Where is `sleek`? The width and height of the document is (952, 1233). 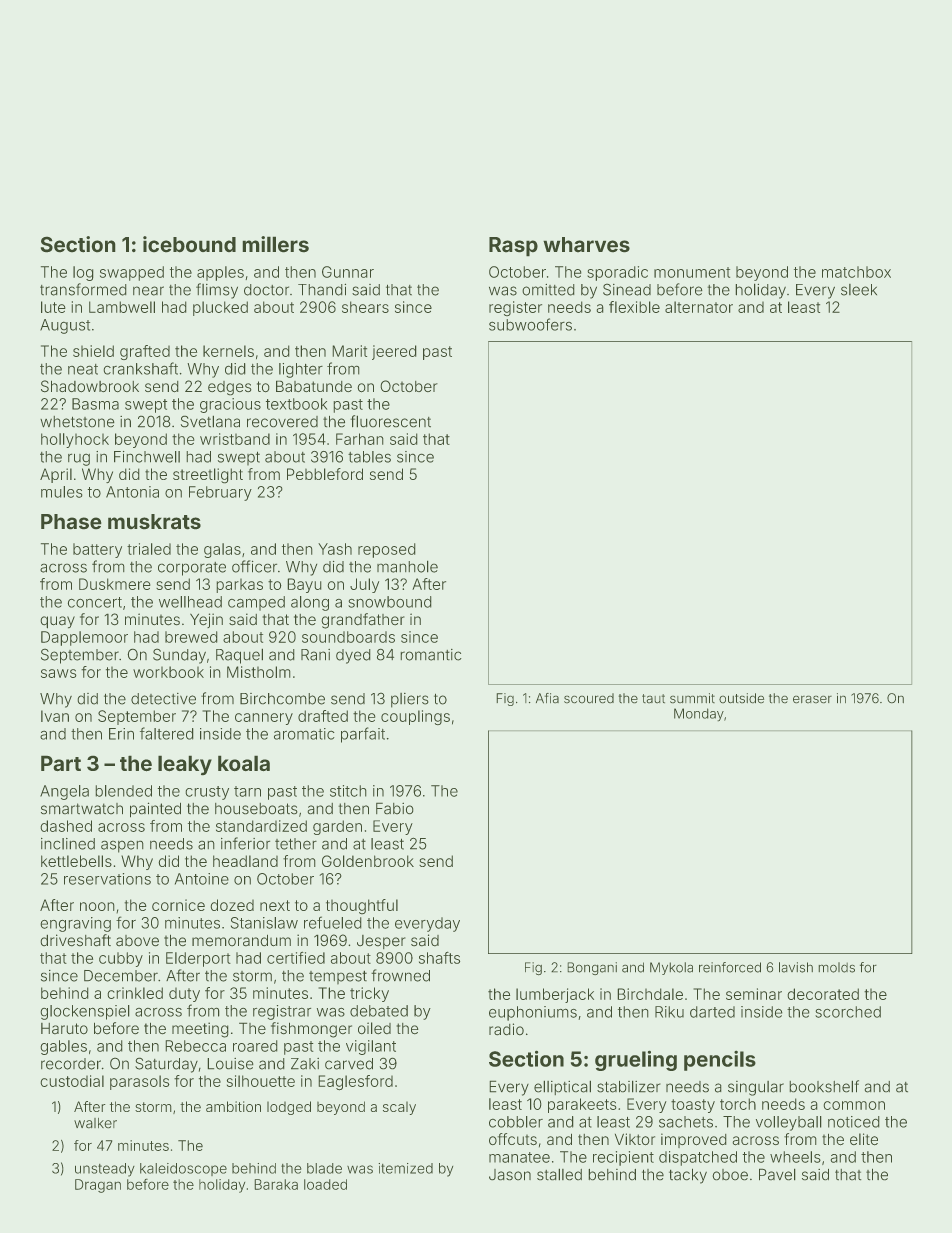 sleek is located at coordinates (859, 290).
